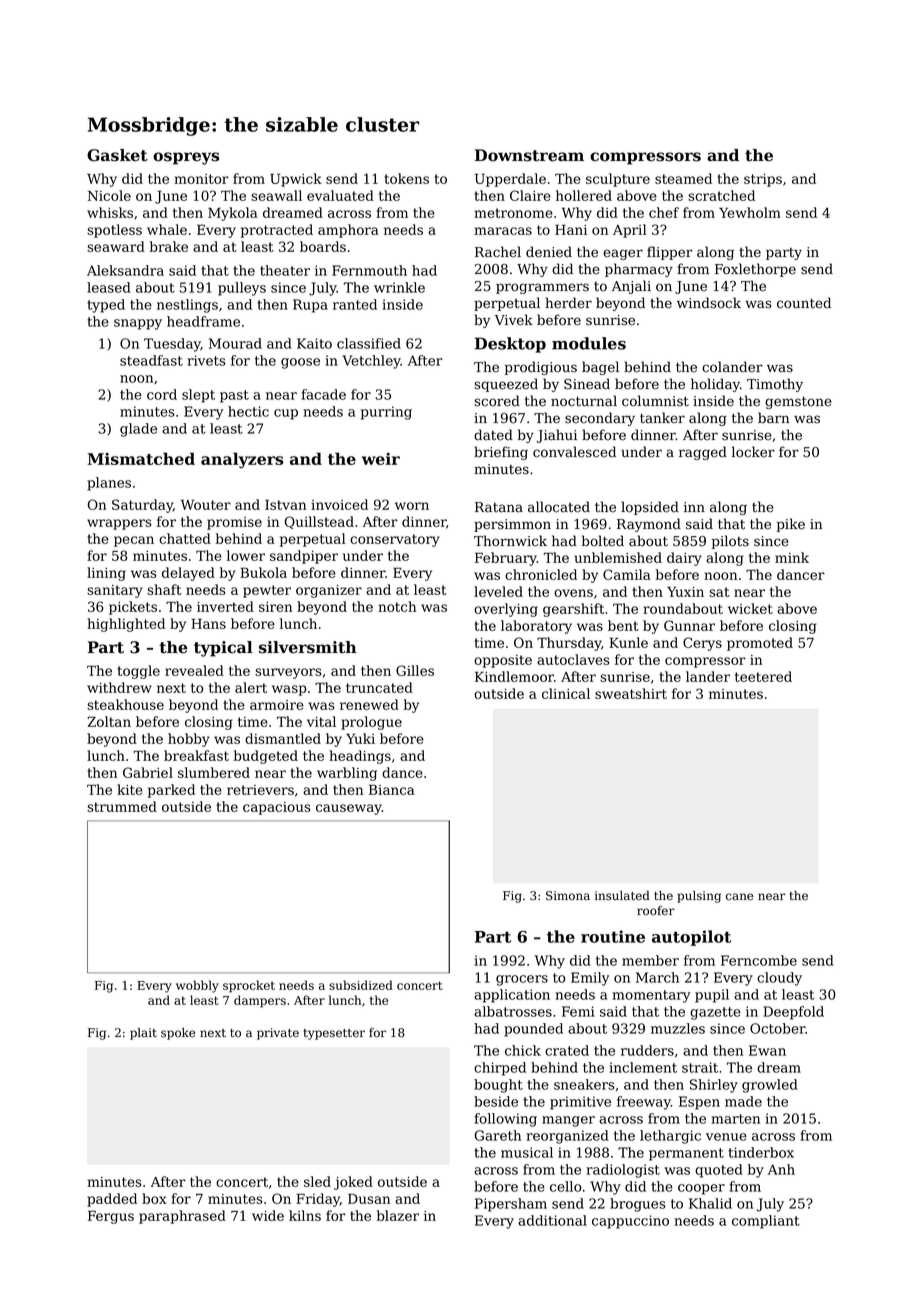 The width and height of the screenshot is (924, 1308). What do you see at coordinates (111, 1217) in the screenshot?
I see `Fergus` at bounding box center [111, 1217].
